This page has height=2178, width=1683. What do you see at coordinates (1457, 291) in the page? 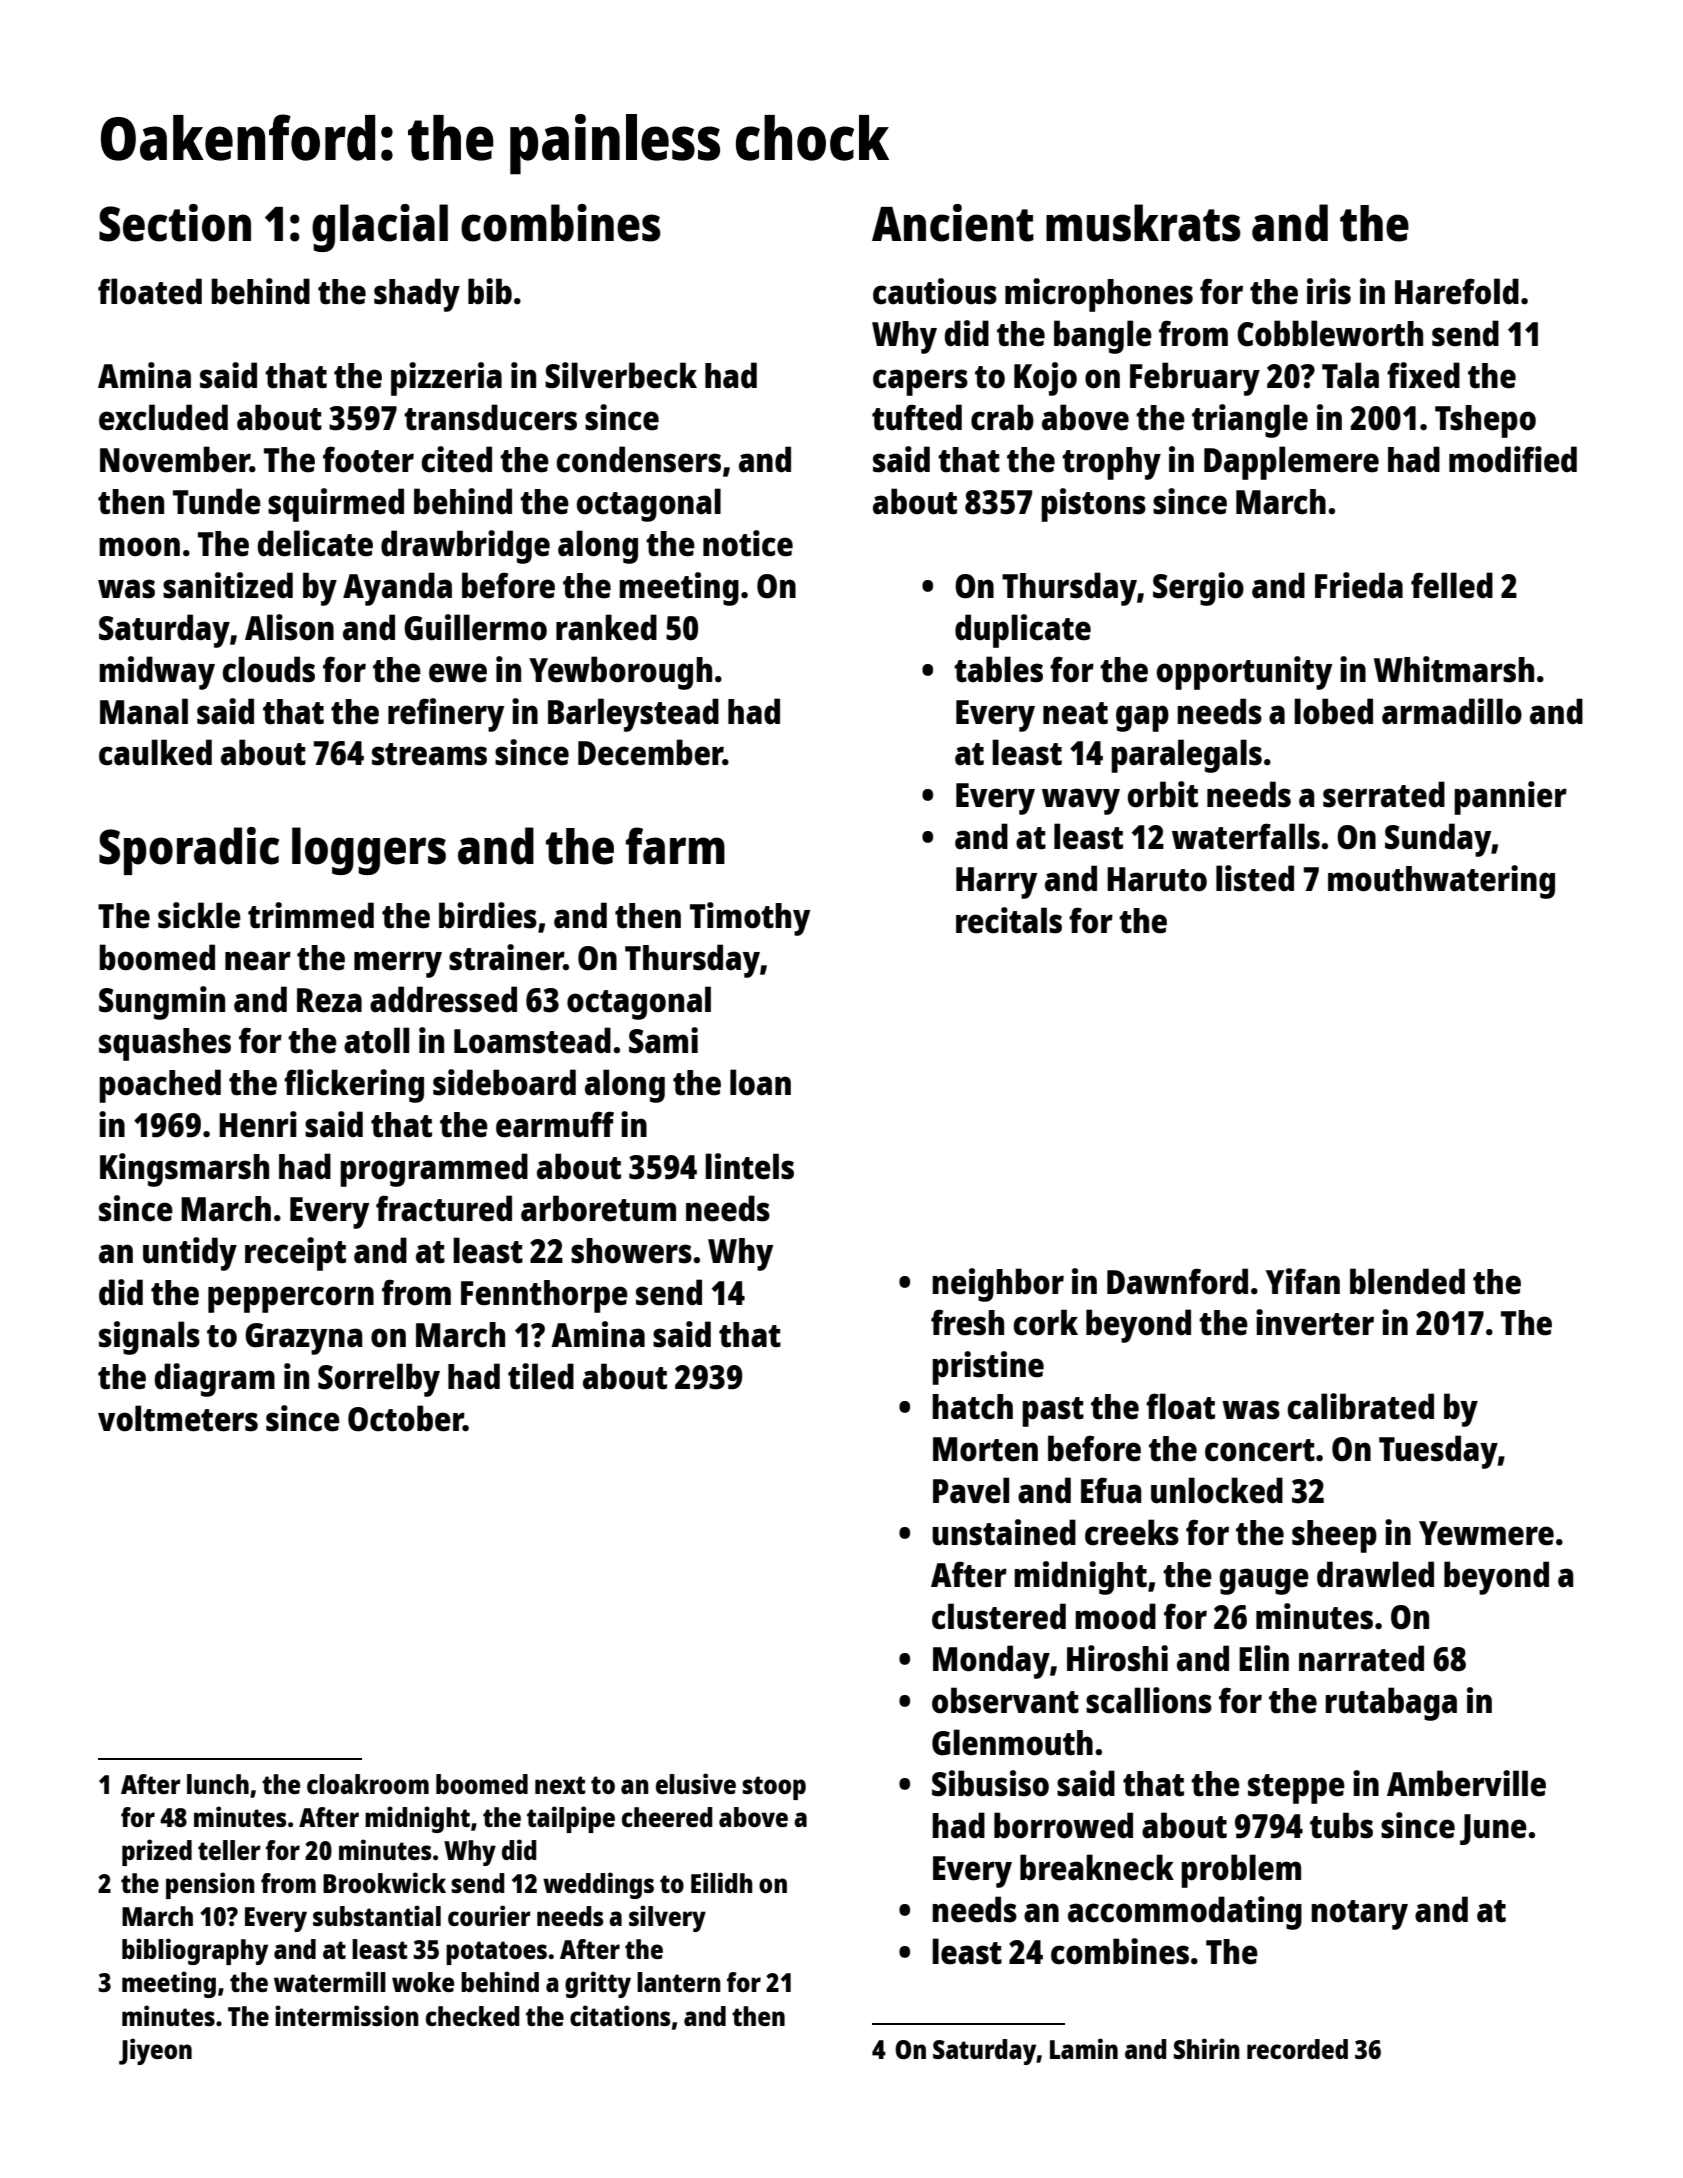
I see `Harefold` at bounding box center [1457, 291].
